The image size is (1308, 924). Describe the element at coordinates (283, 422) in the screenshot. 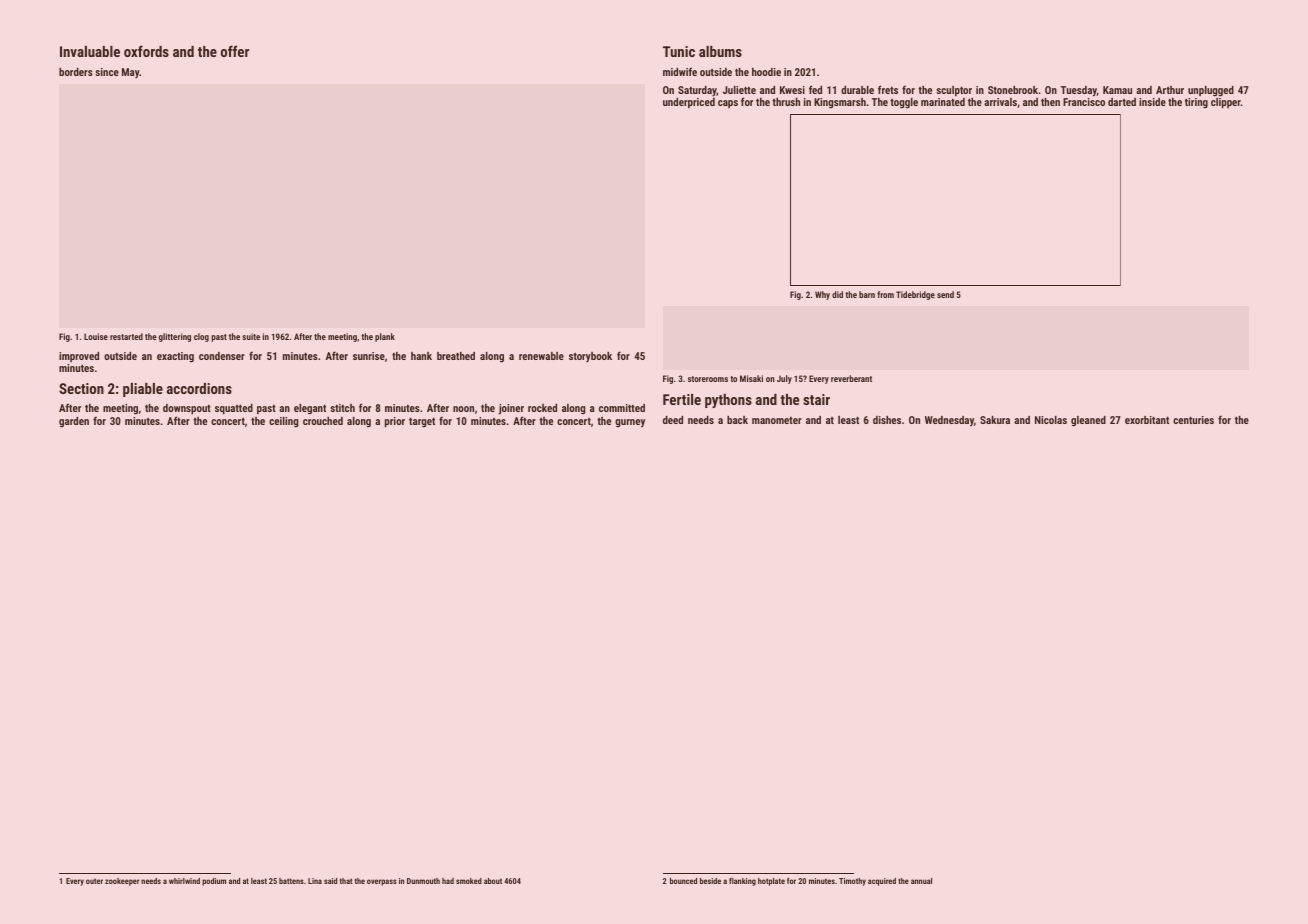

I see `ceiling` at that location.
